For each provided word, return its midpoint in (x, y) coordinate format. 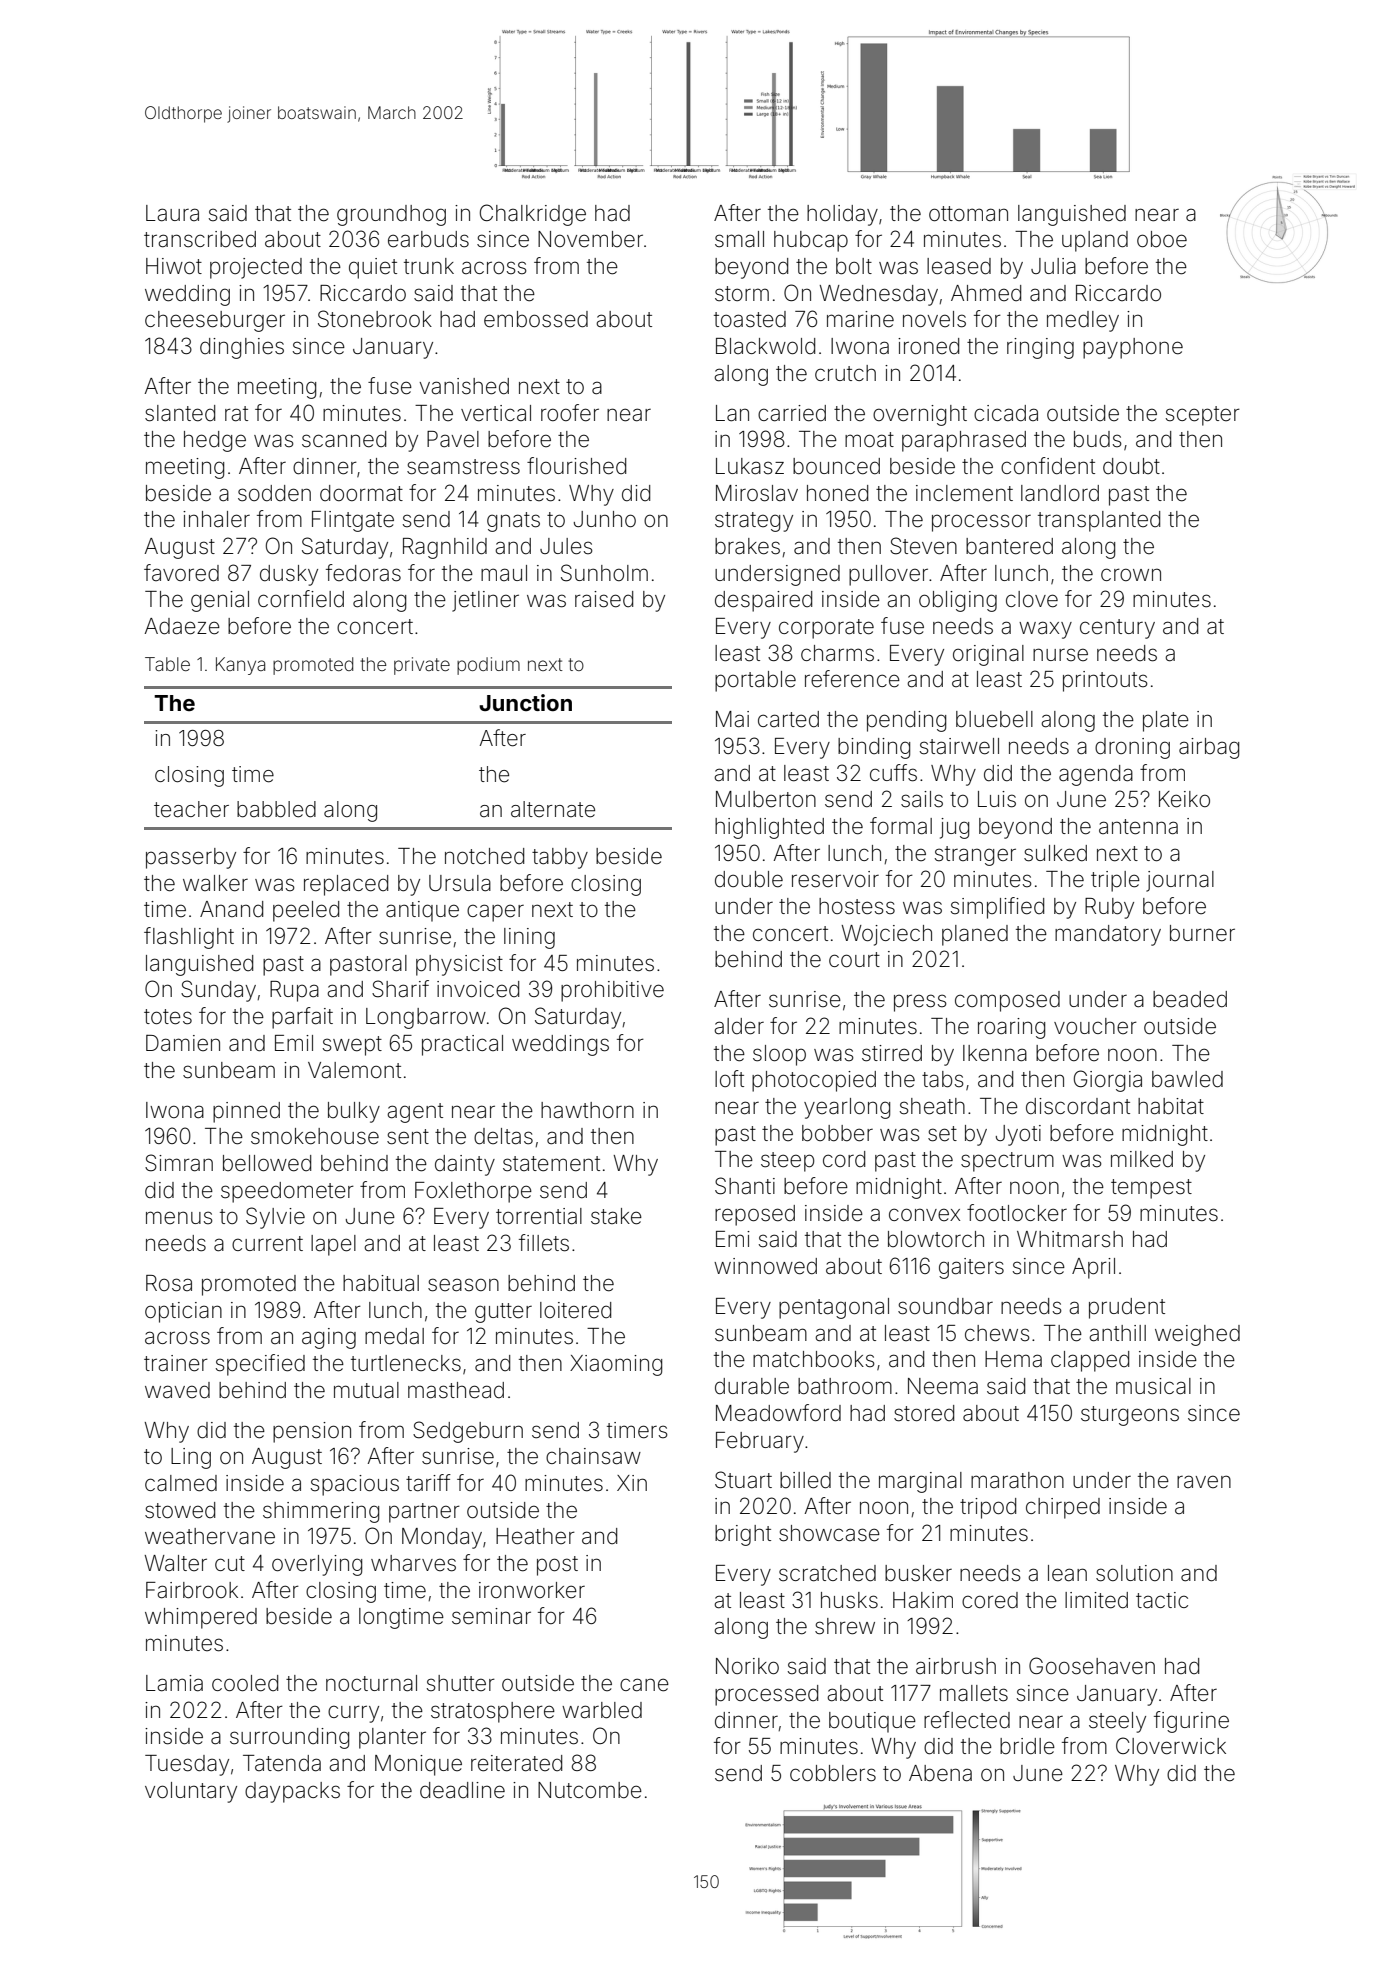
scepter (1203, 416)
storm (742, 294)
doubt (1131, 466)
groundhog (391, 215)
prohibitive (612, 991)
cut (230, 1563)
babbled (276, 809)
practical (462, 1045)
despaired (763, 601)
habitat (1171, 1106)
